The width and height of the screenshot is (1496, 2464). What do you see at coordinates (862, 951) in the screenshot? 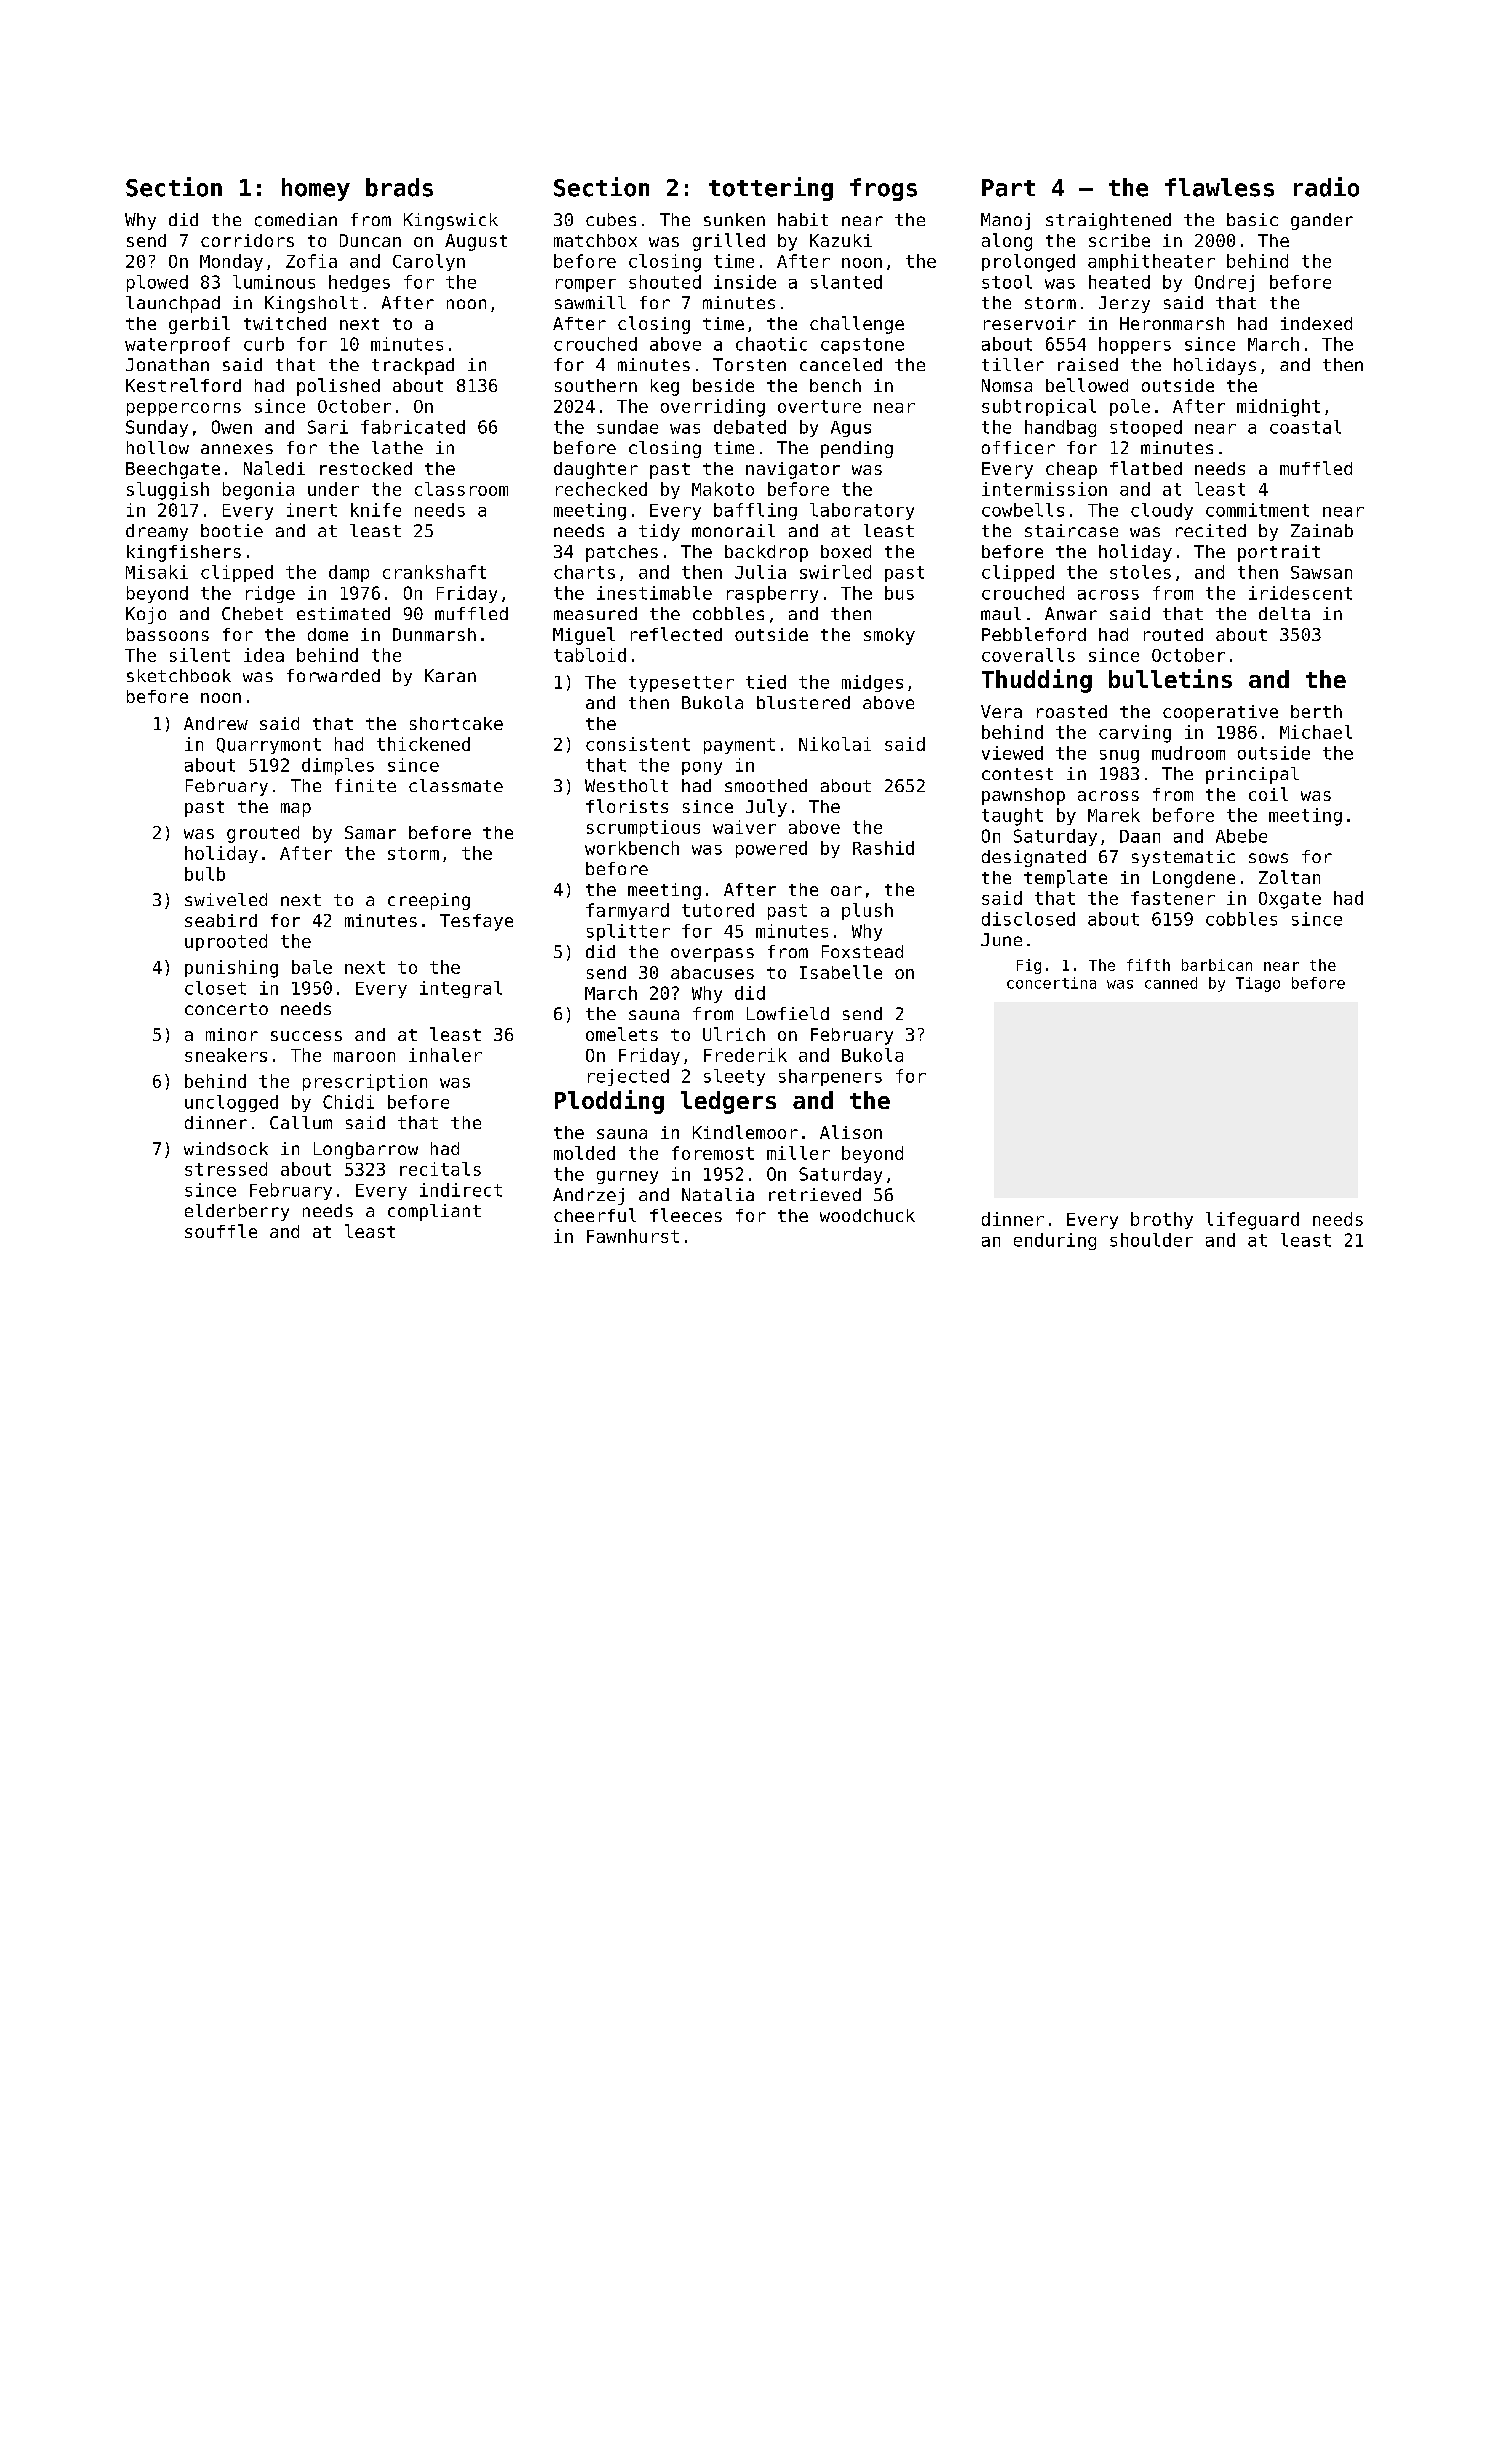
I see `Foxstead` at bounding box center [862, 951].
